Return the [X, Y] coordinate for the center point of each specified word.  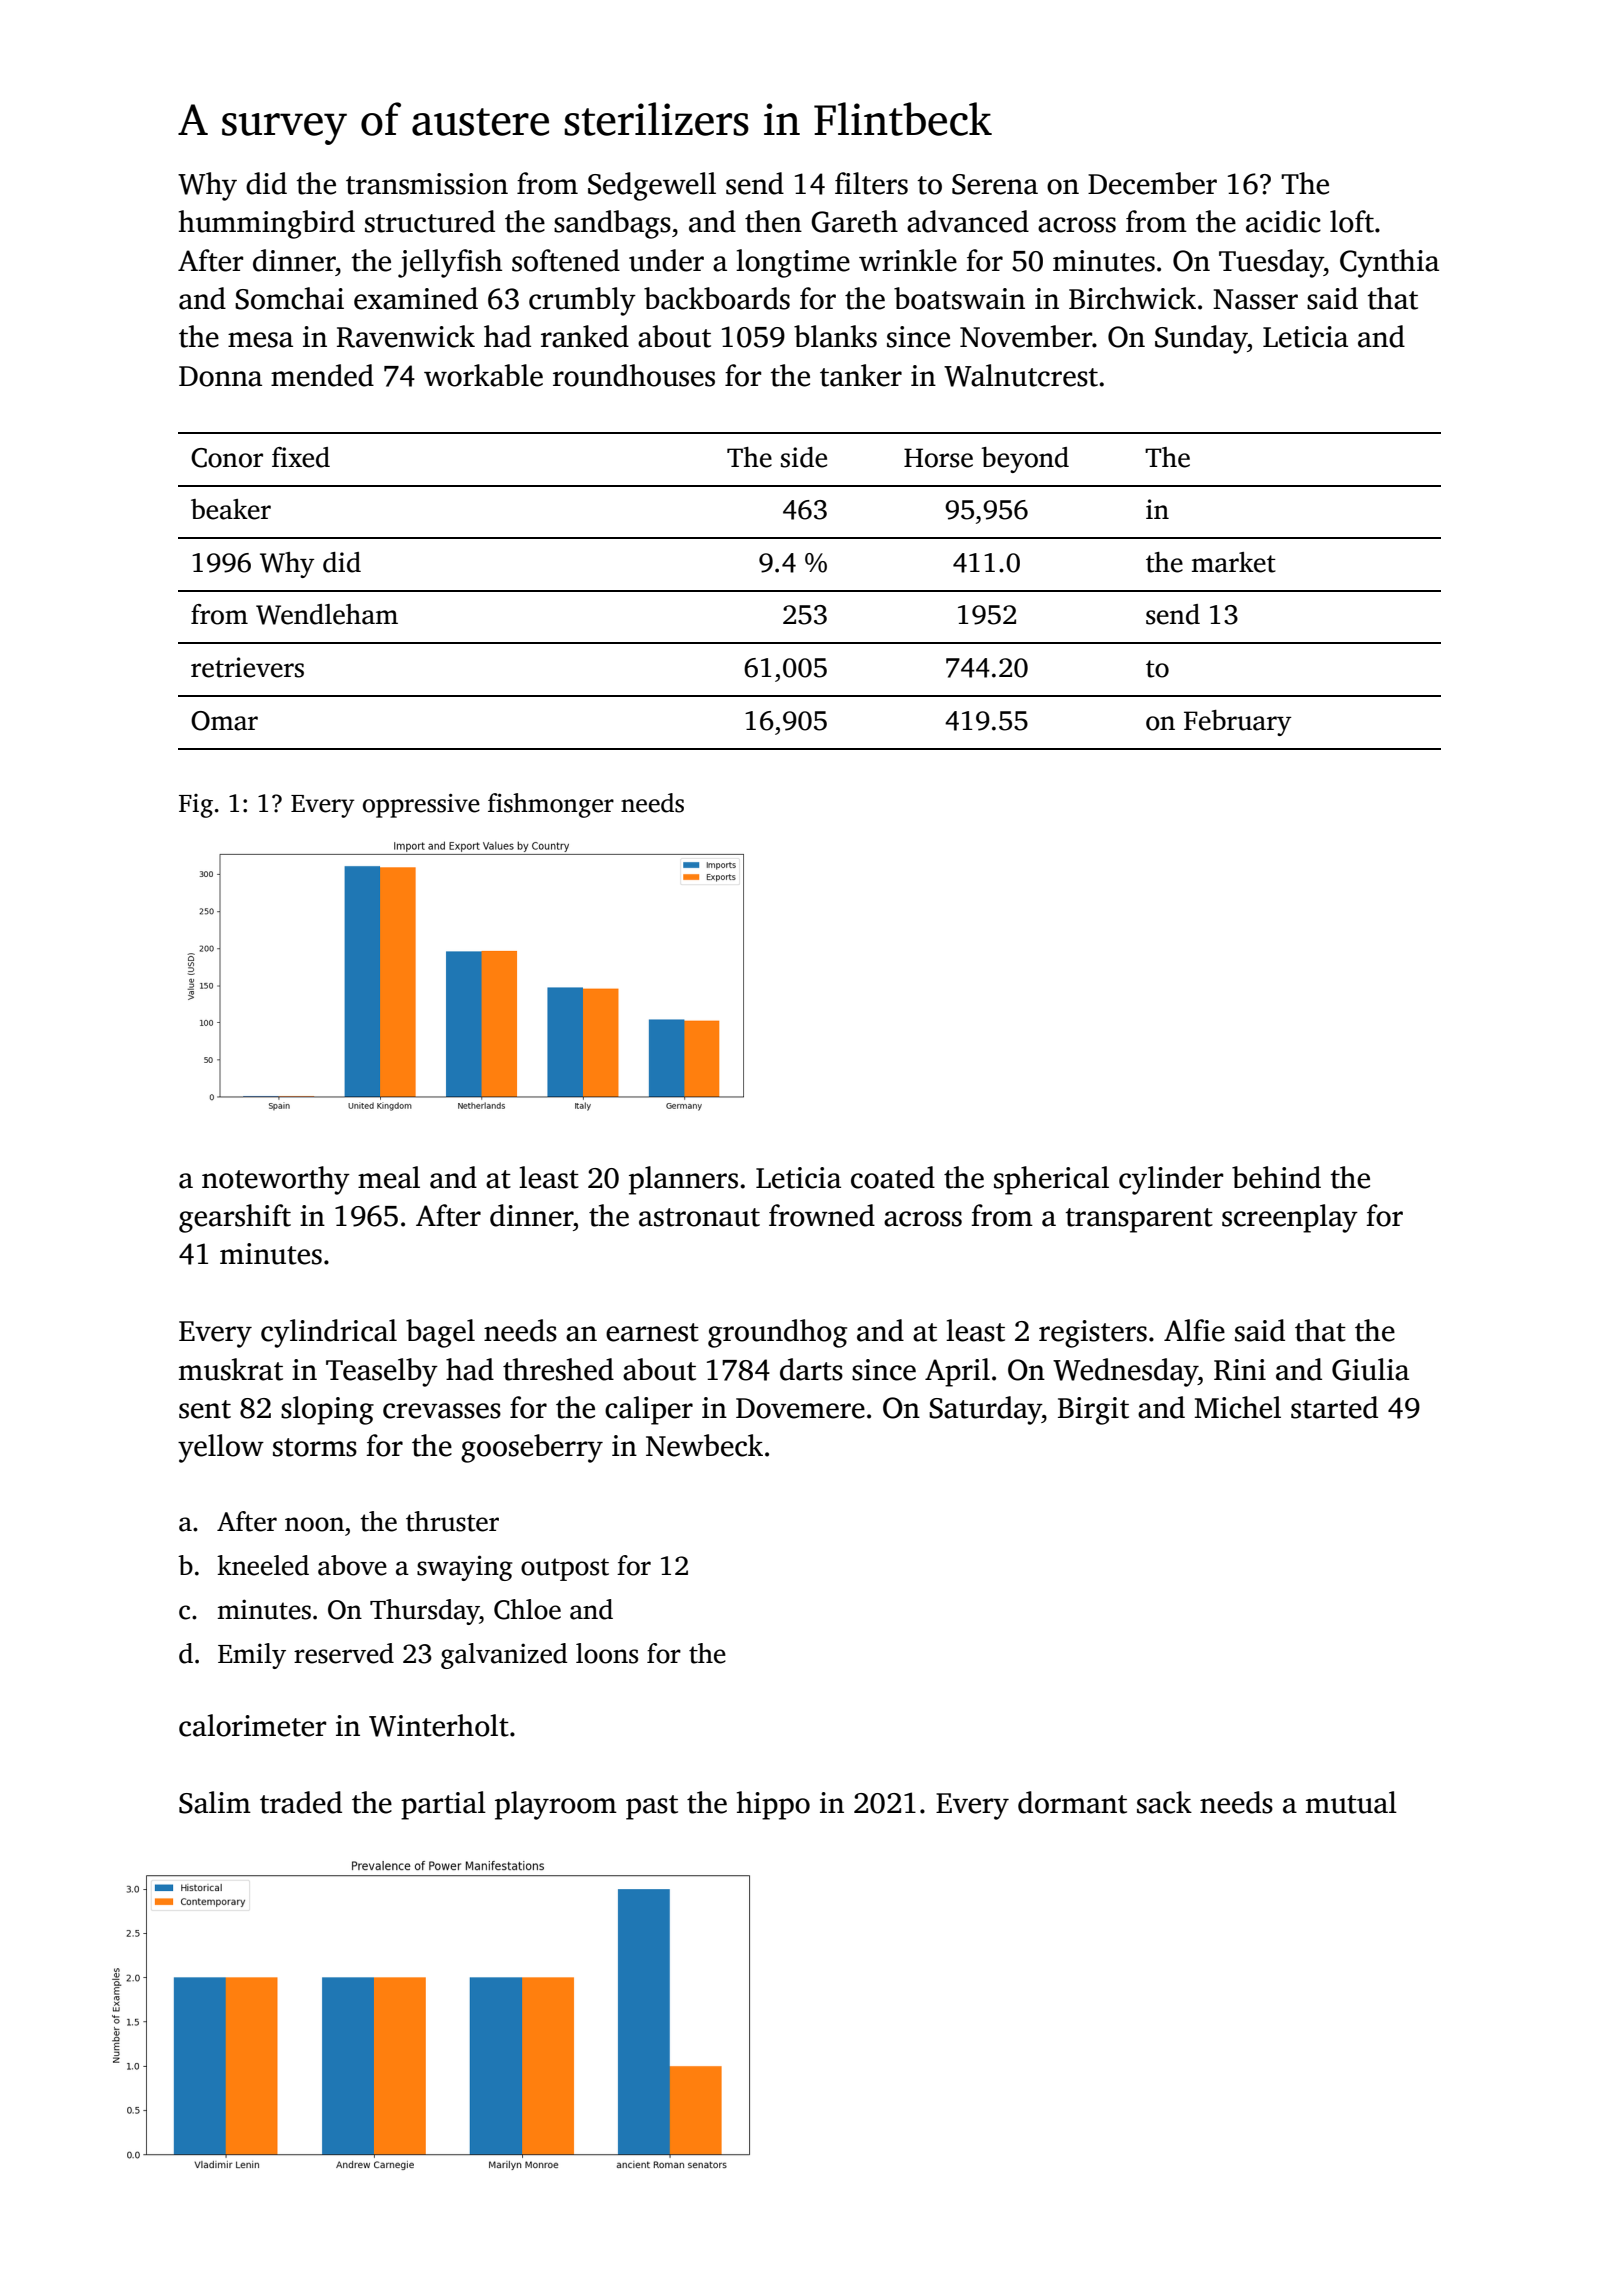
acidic [1283, 221]
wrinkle [908, 260]
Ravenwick [406, 336]
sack [1164, 1802]
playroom [556, 1805]
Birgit [1093, 1411]
